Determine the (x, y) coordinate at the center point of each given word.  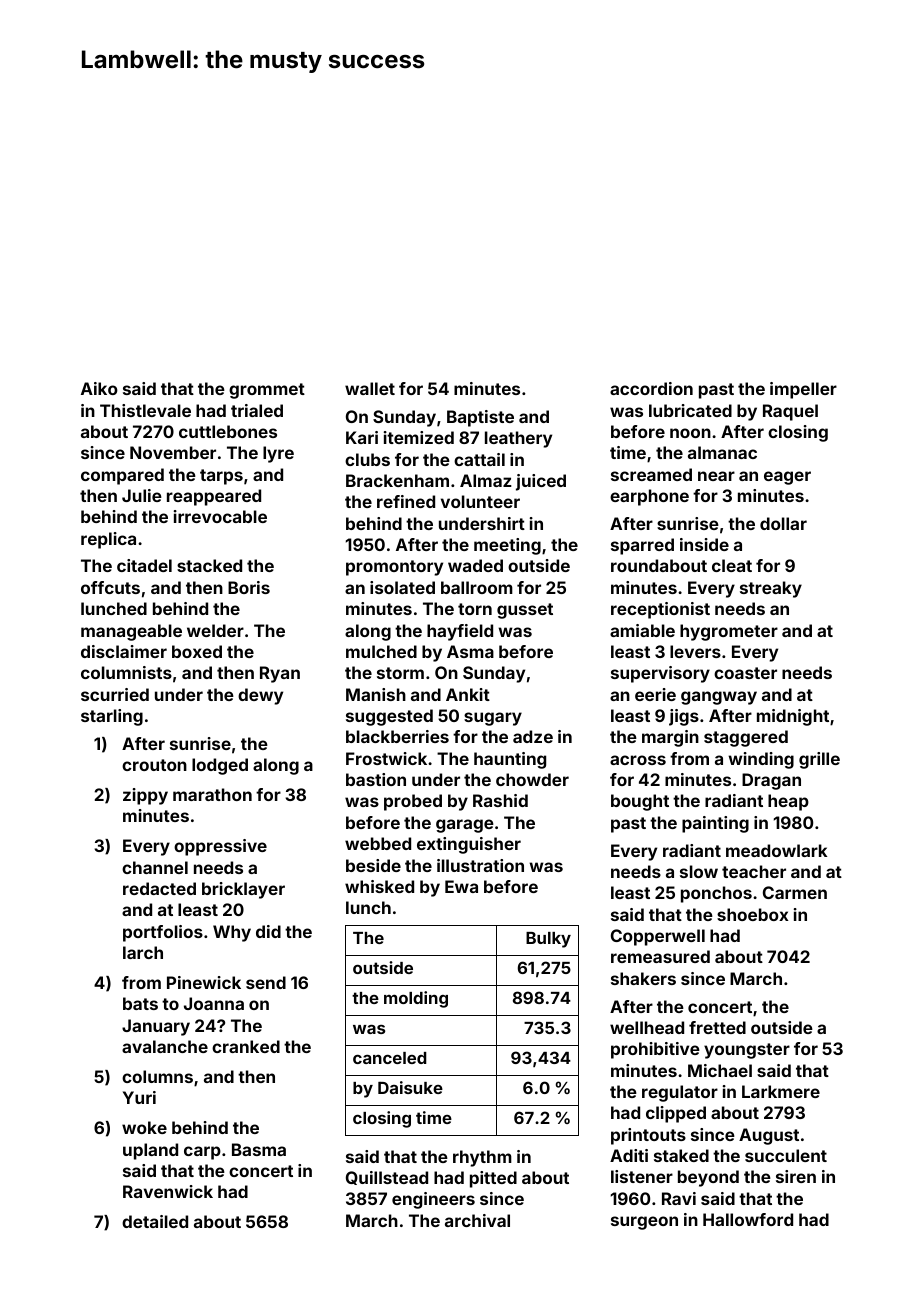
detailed (155, 1221)
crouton (154, 765)
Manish (376, 694)
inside (704, 544)
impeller (803, 390)
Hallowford (748, 1219)
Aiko (99, 388)
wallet (370, 388)
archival (477, 1220)
